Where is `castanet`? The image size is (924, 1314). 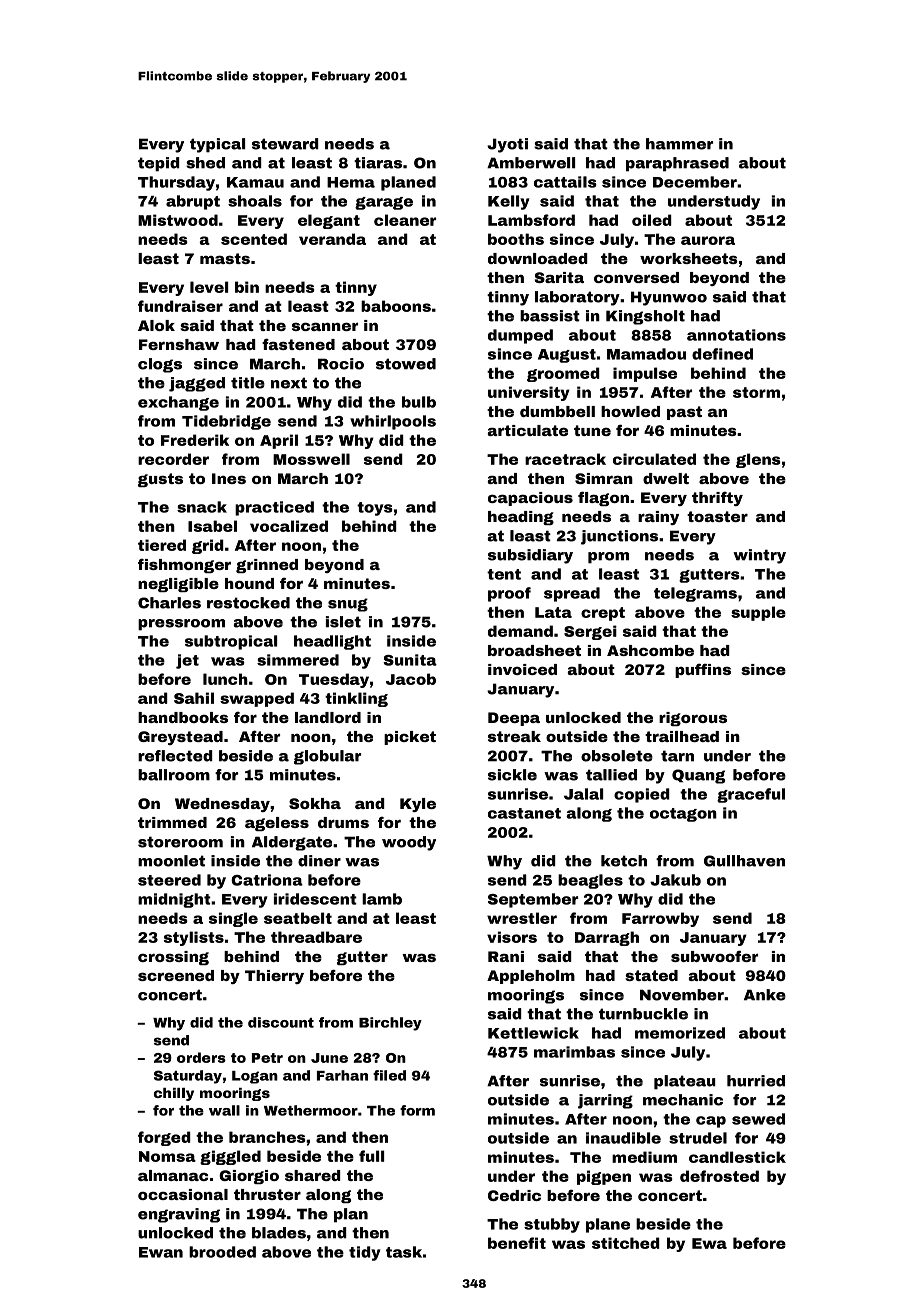
castanet is located at coordinates (524, 813).
